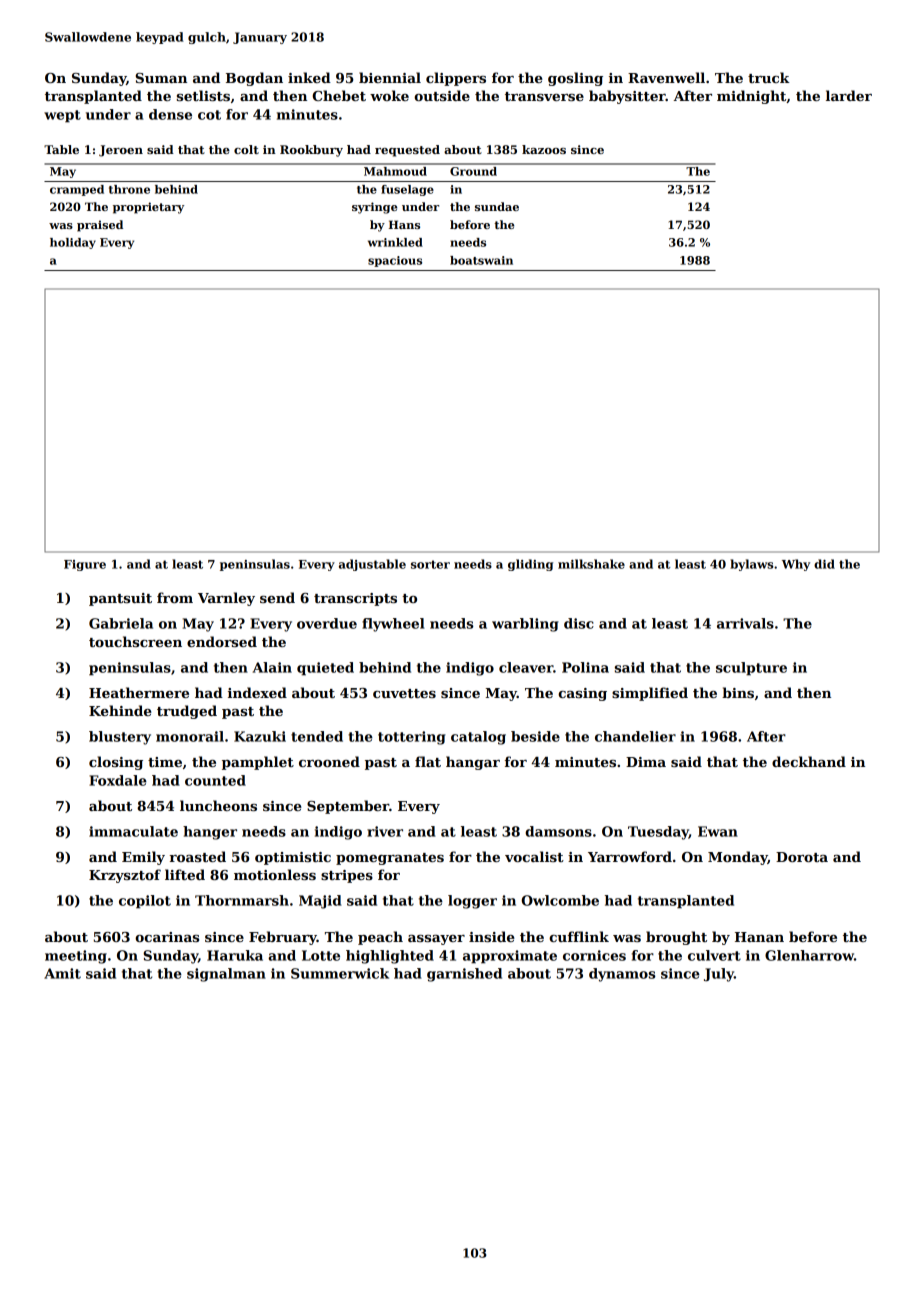 Image resolution: width=924 pixels, height=1308 pixels. Describe the element at coordinates (738, 692) in the page. I see `bins` at that location.
